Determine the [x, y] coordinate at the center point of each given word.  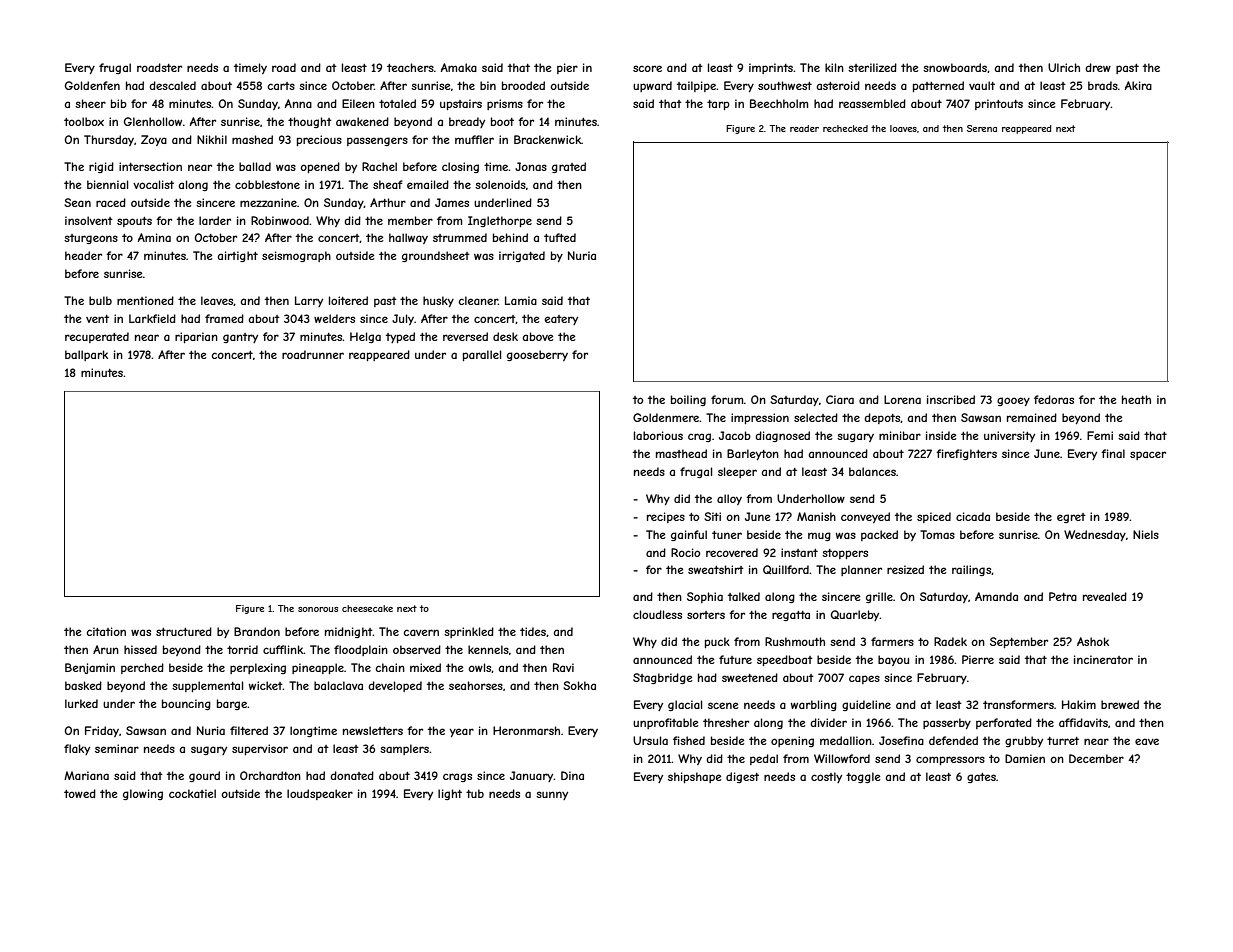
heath [1136, 399]
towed [80, 793]
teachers [410, 67]
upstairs [461, 104]
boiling [688, 400]
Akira [1138, 85]
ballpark [86, 355]
